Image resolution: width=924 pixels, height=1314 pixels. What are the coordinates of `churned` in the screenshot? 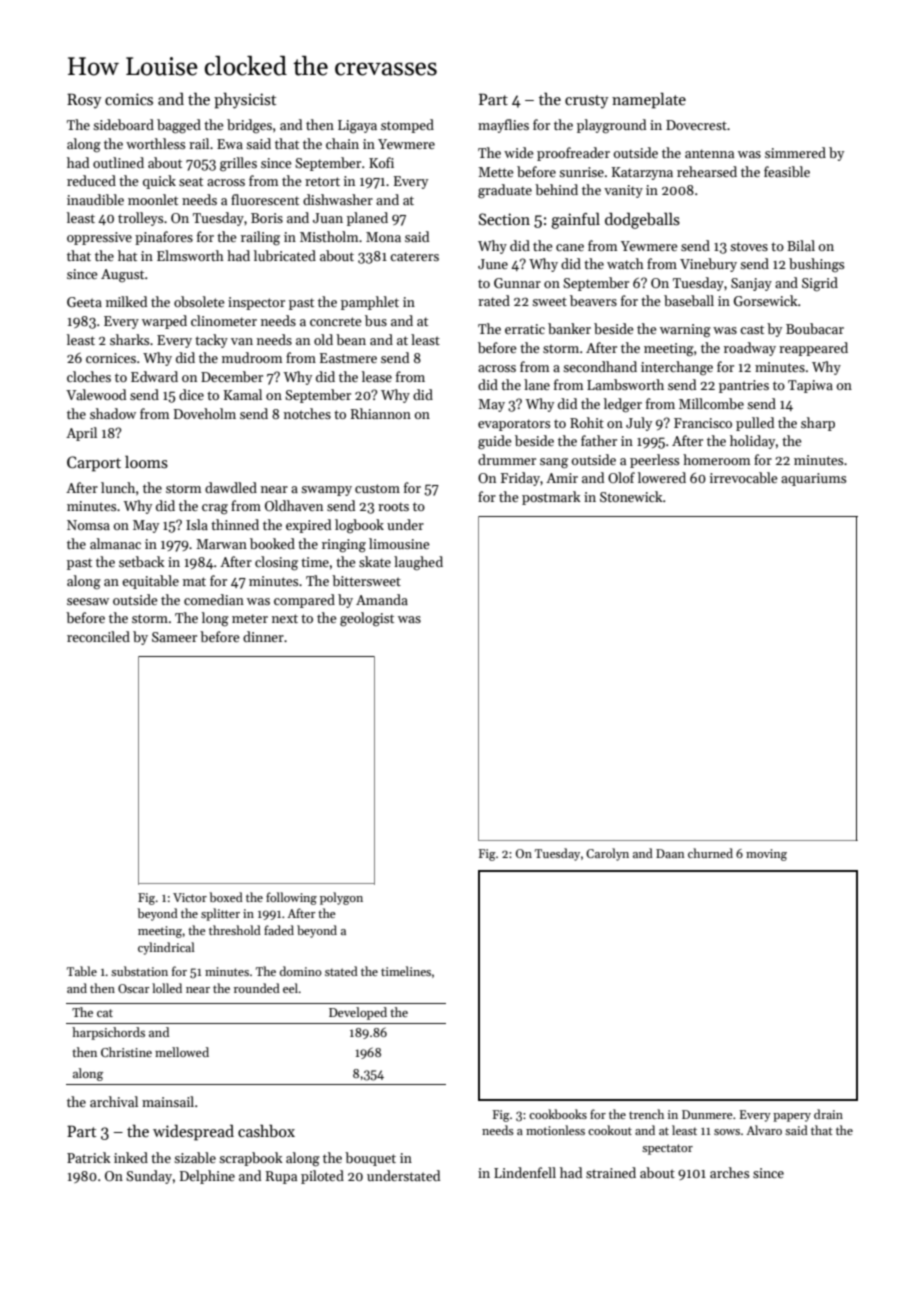 It's located at (710, 853).
